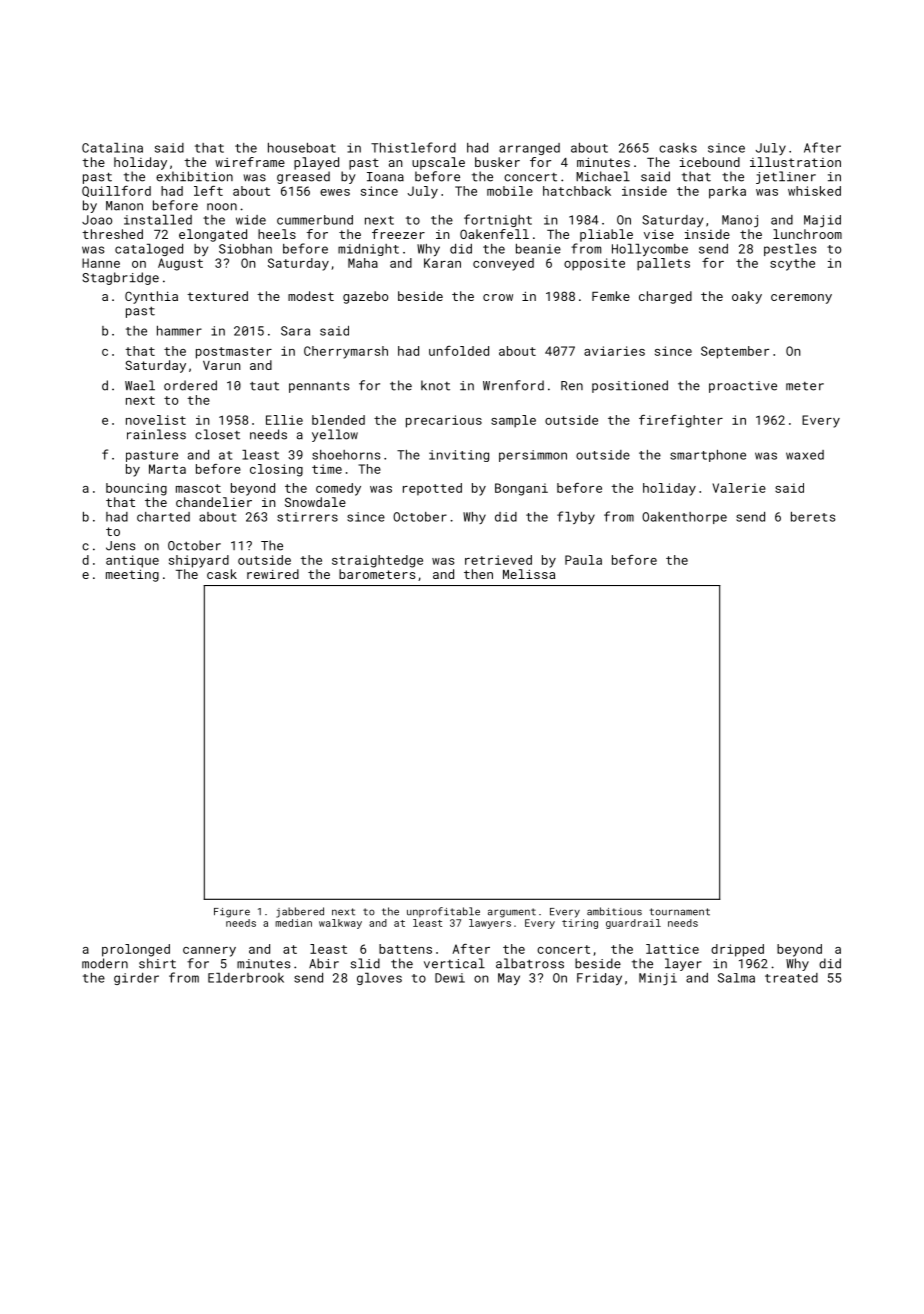 The height and width of the screenshot is (1314, 924). I want to click on meeting, so click(132, 575).
